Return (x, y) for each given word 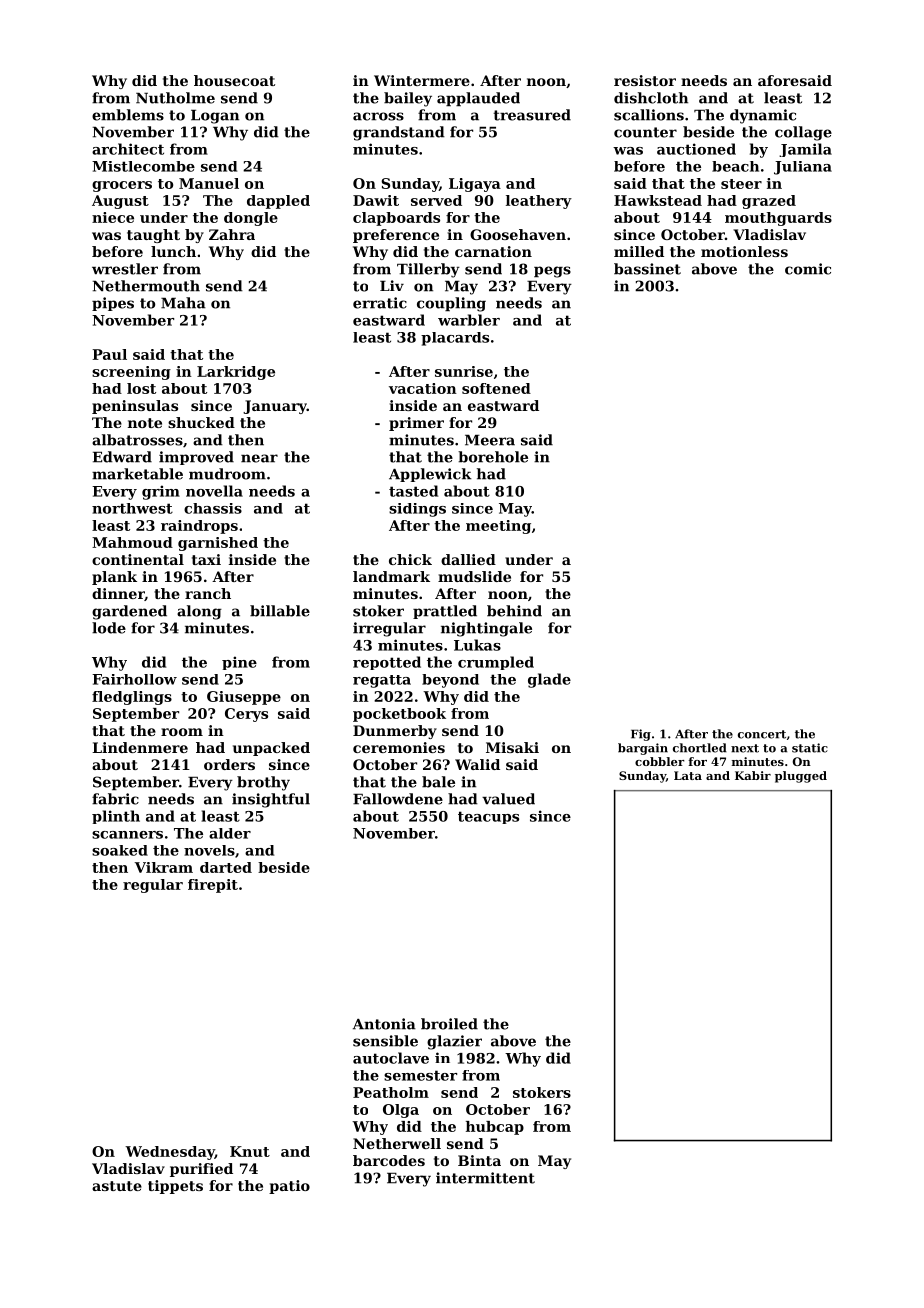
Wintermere (422, 80)
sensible (385, 1041)
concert (762, 734)
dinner (118, 594)
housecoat (234, 80)
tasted (413, 491)
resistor (645, 80)
